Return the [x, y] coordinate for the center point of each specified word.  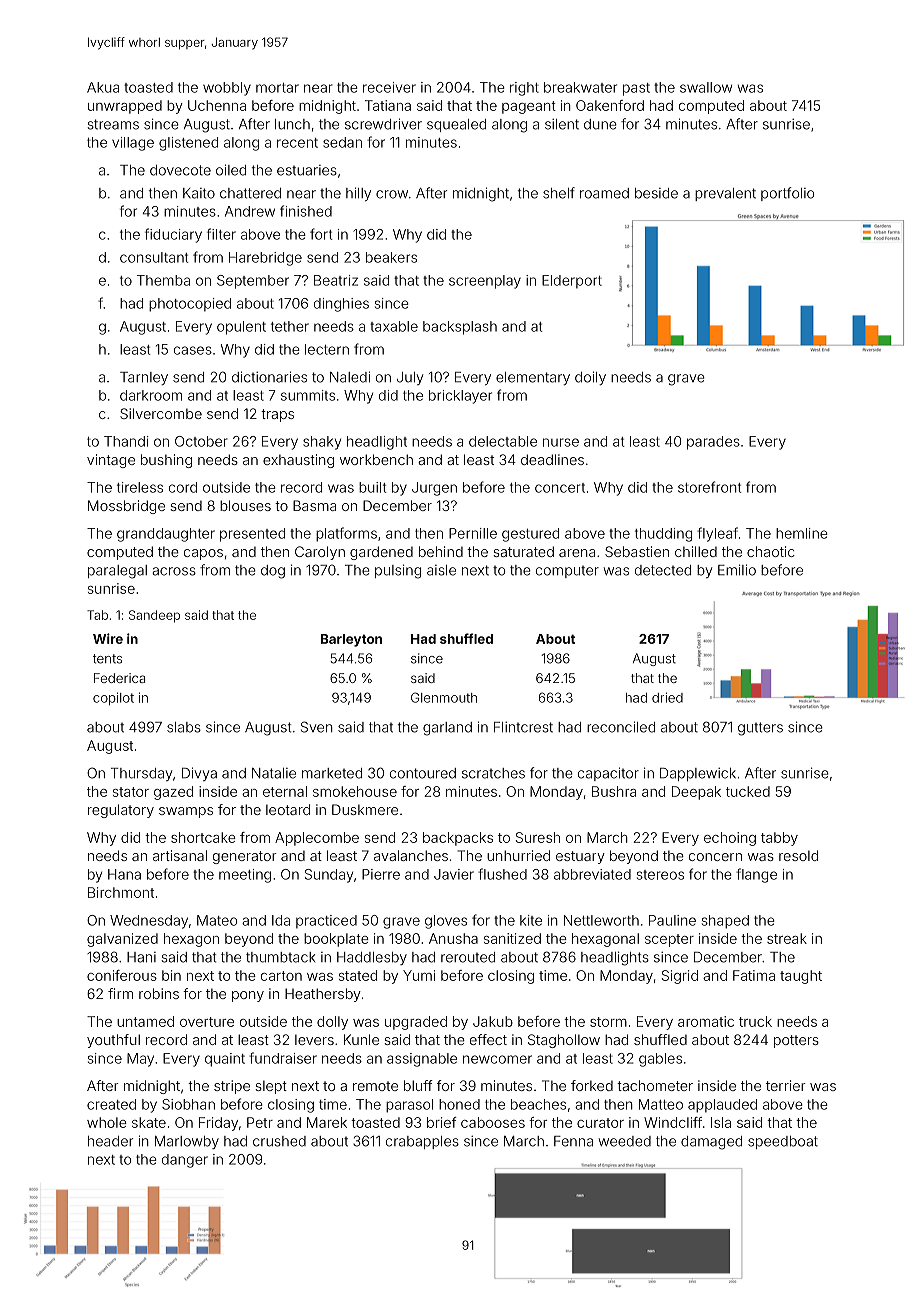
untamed [145, 1021]
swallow [706, 87]
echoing [730, 839]
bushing [166, 461]
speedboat [783, 1142]
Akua [103, 87]
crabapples [422, 1142]
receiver [389, 87]
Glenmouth [444, 697]
